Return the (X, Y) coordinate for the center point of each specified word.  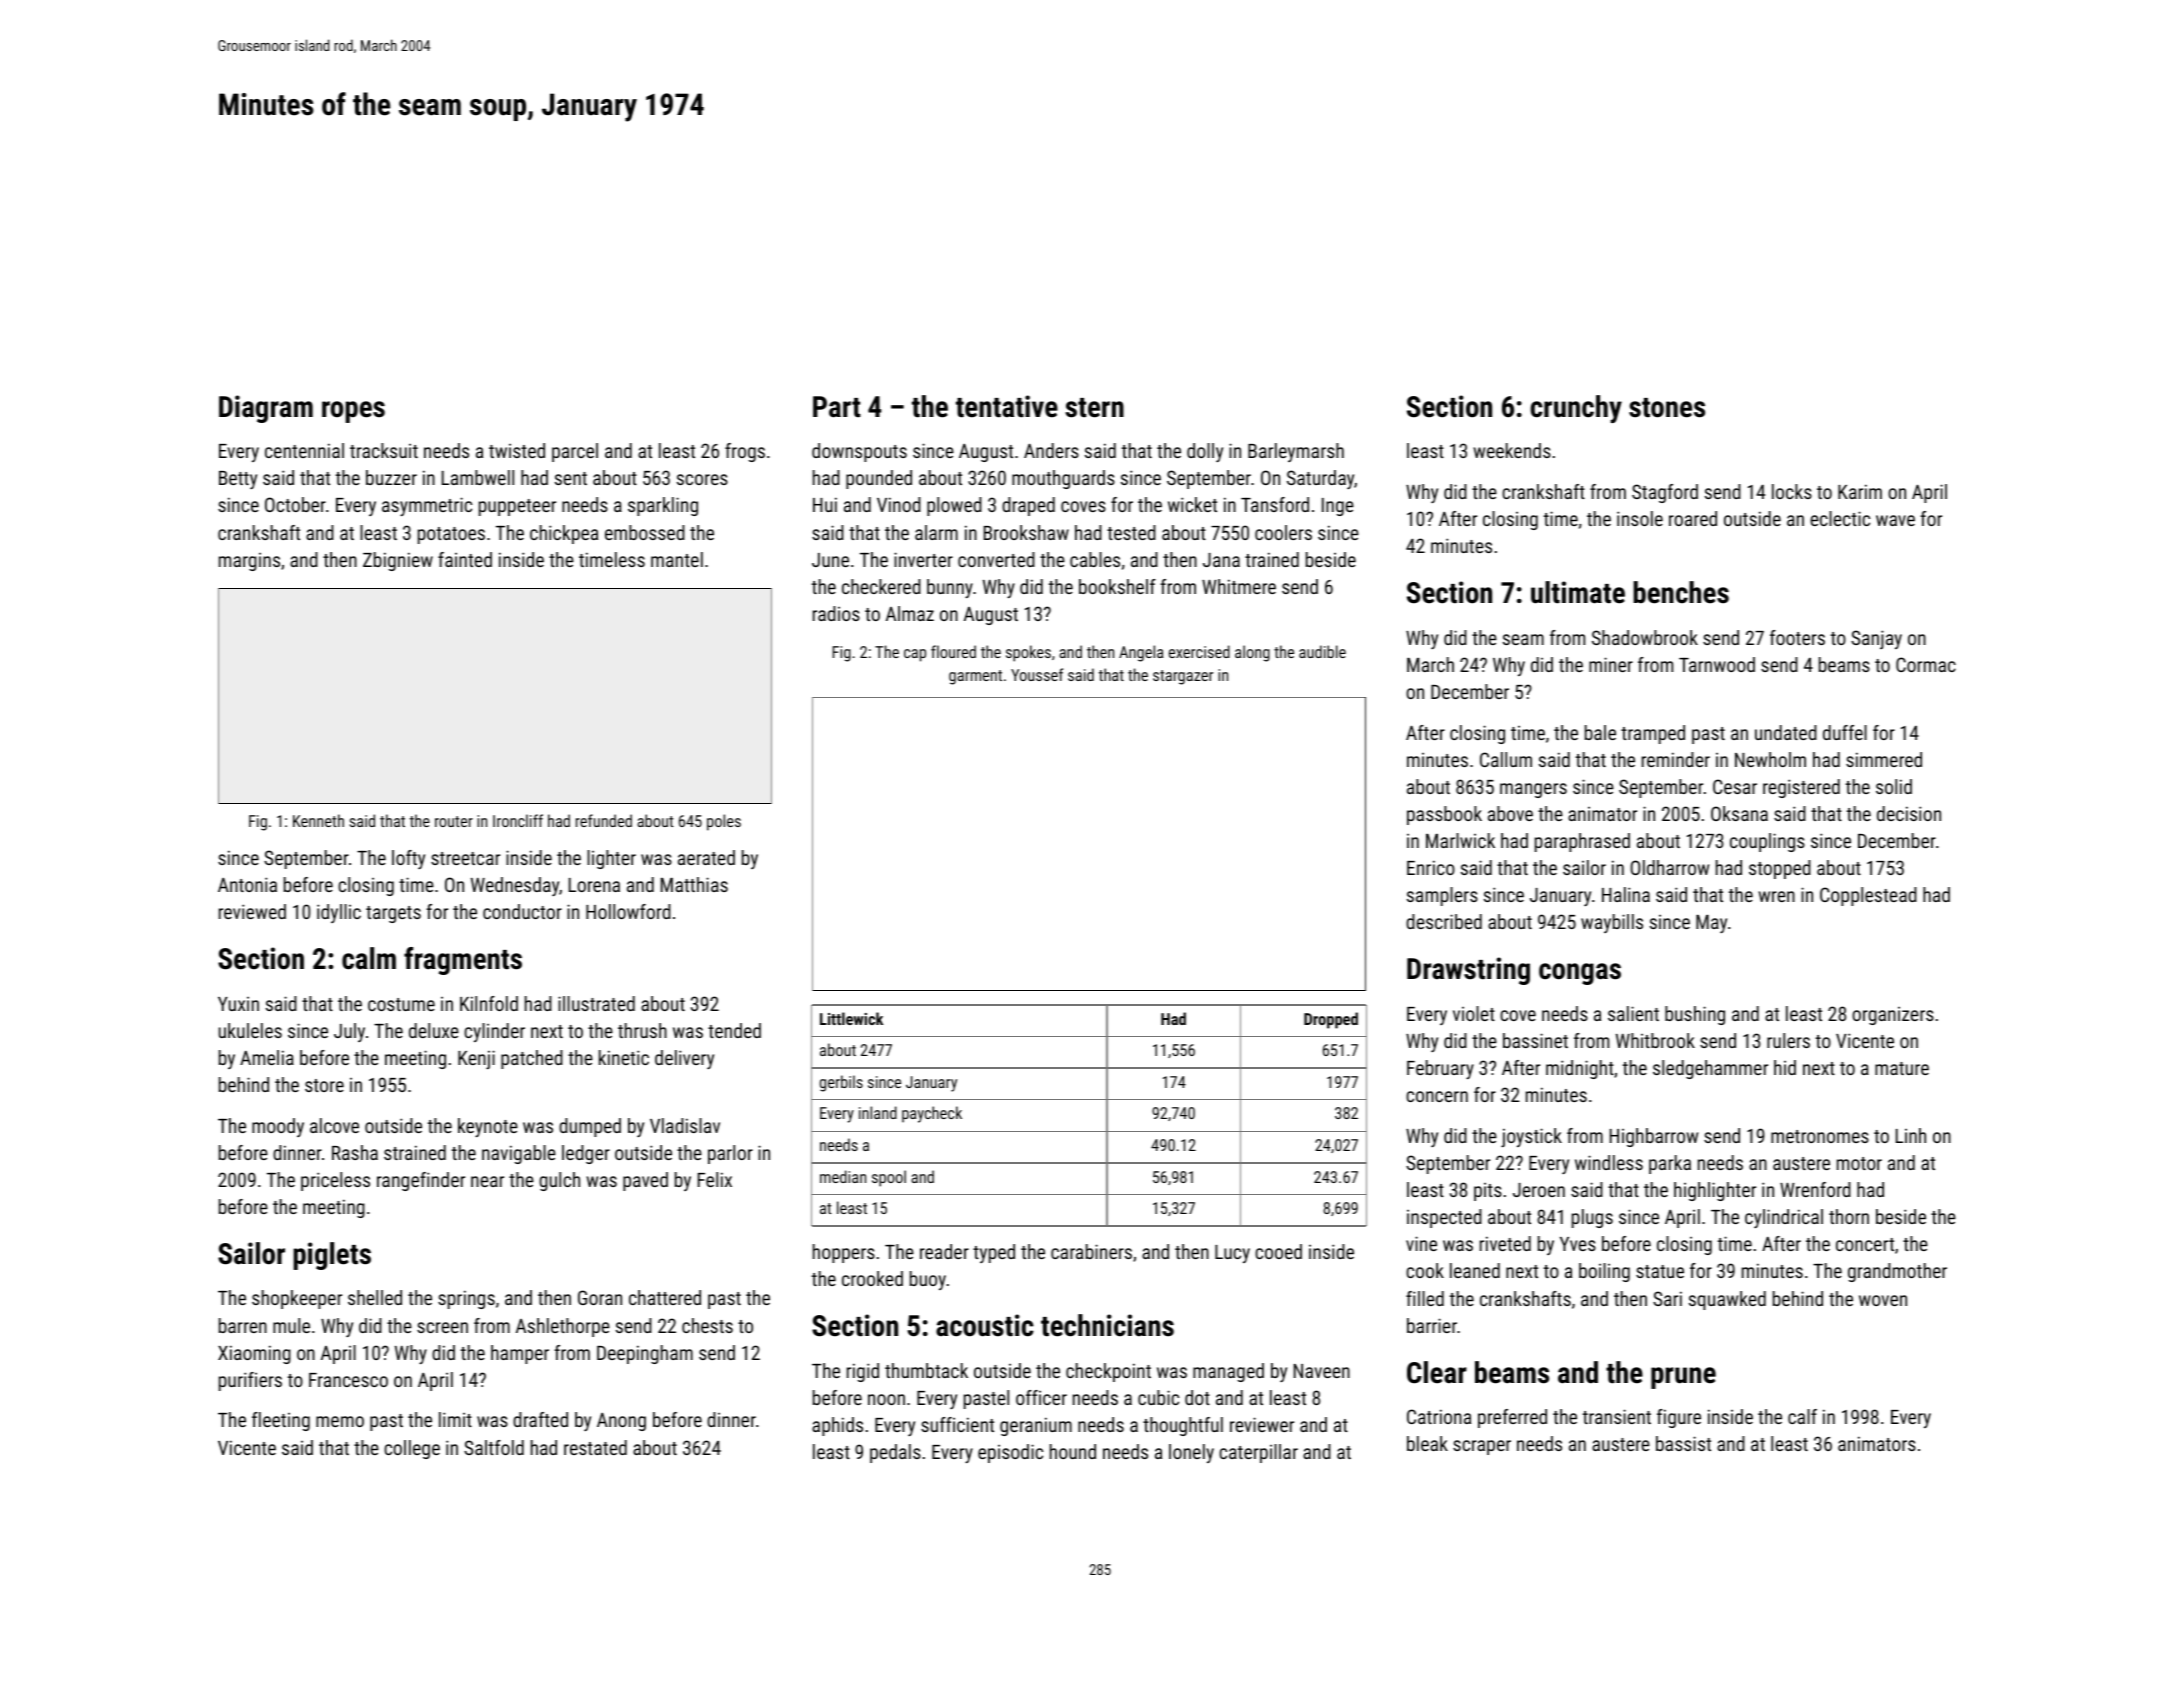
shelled (375, 1297)
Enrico (1431, 867)
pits (1488, 1192)
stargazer (1183, 677)
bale (1600, 732)
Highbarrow (1654, 1137)
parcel (575, 452)
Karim (1860, 491)
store (324, 1085)
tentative (1007, 406)
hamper (520, 1354)
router (454, 821)
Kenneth (318, 820)
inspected (1444, 1218)
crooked (872, 1278)
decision (1909, 813)
